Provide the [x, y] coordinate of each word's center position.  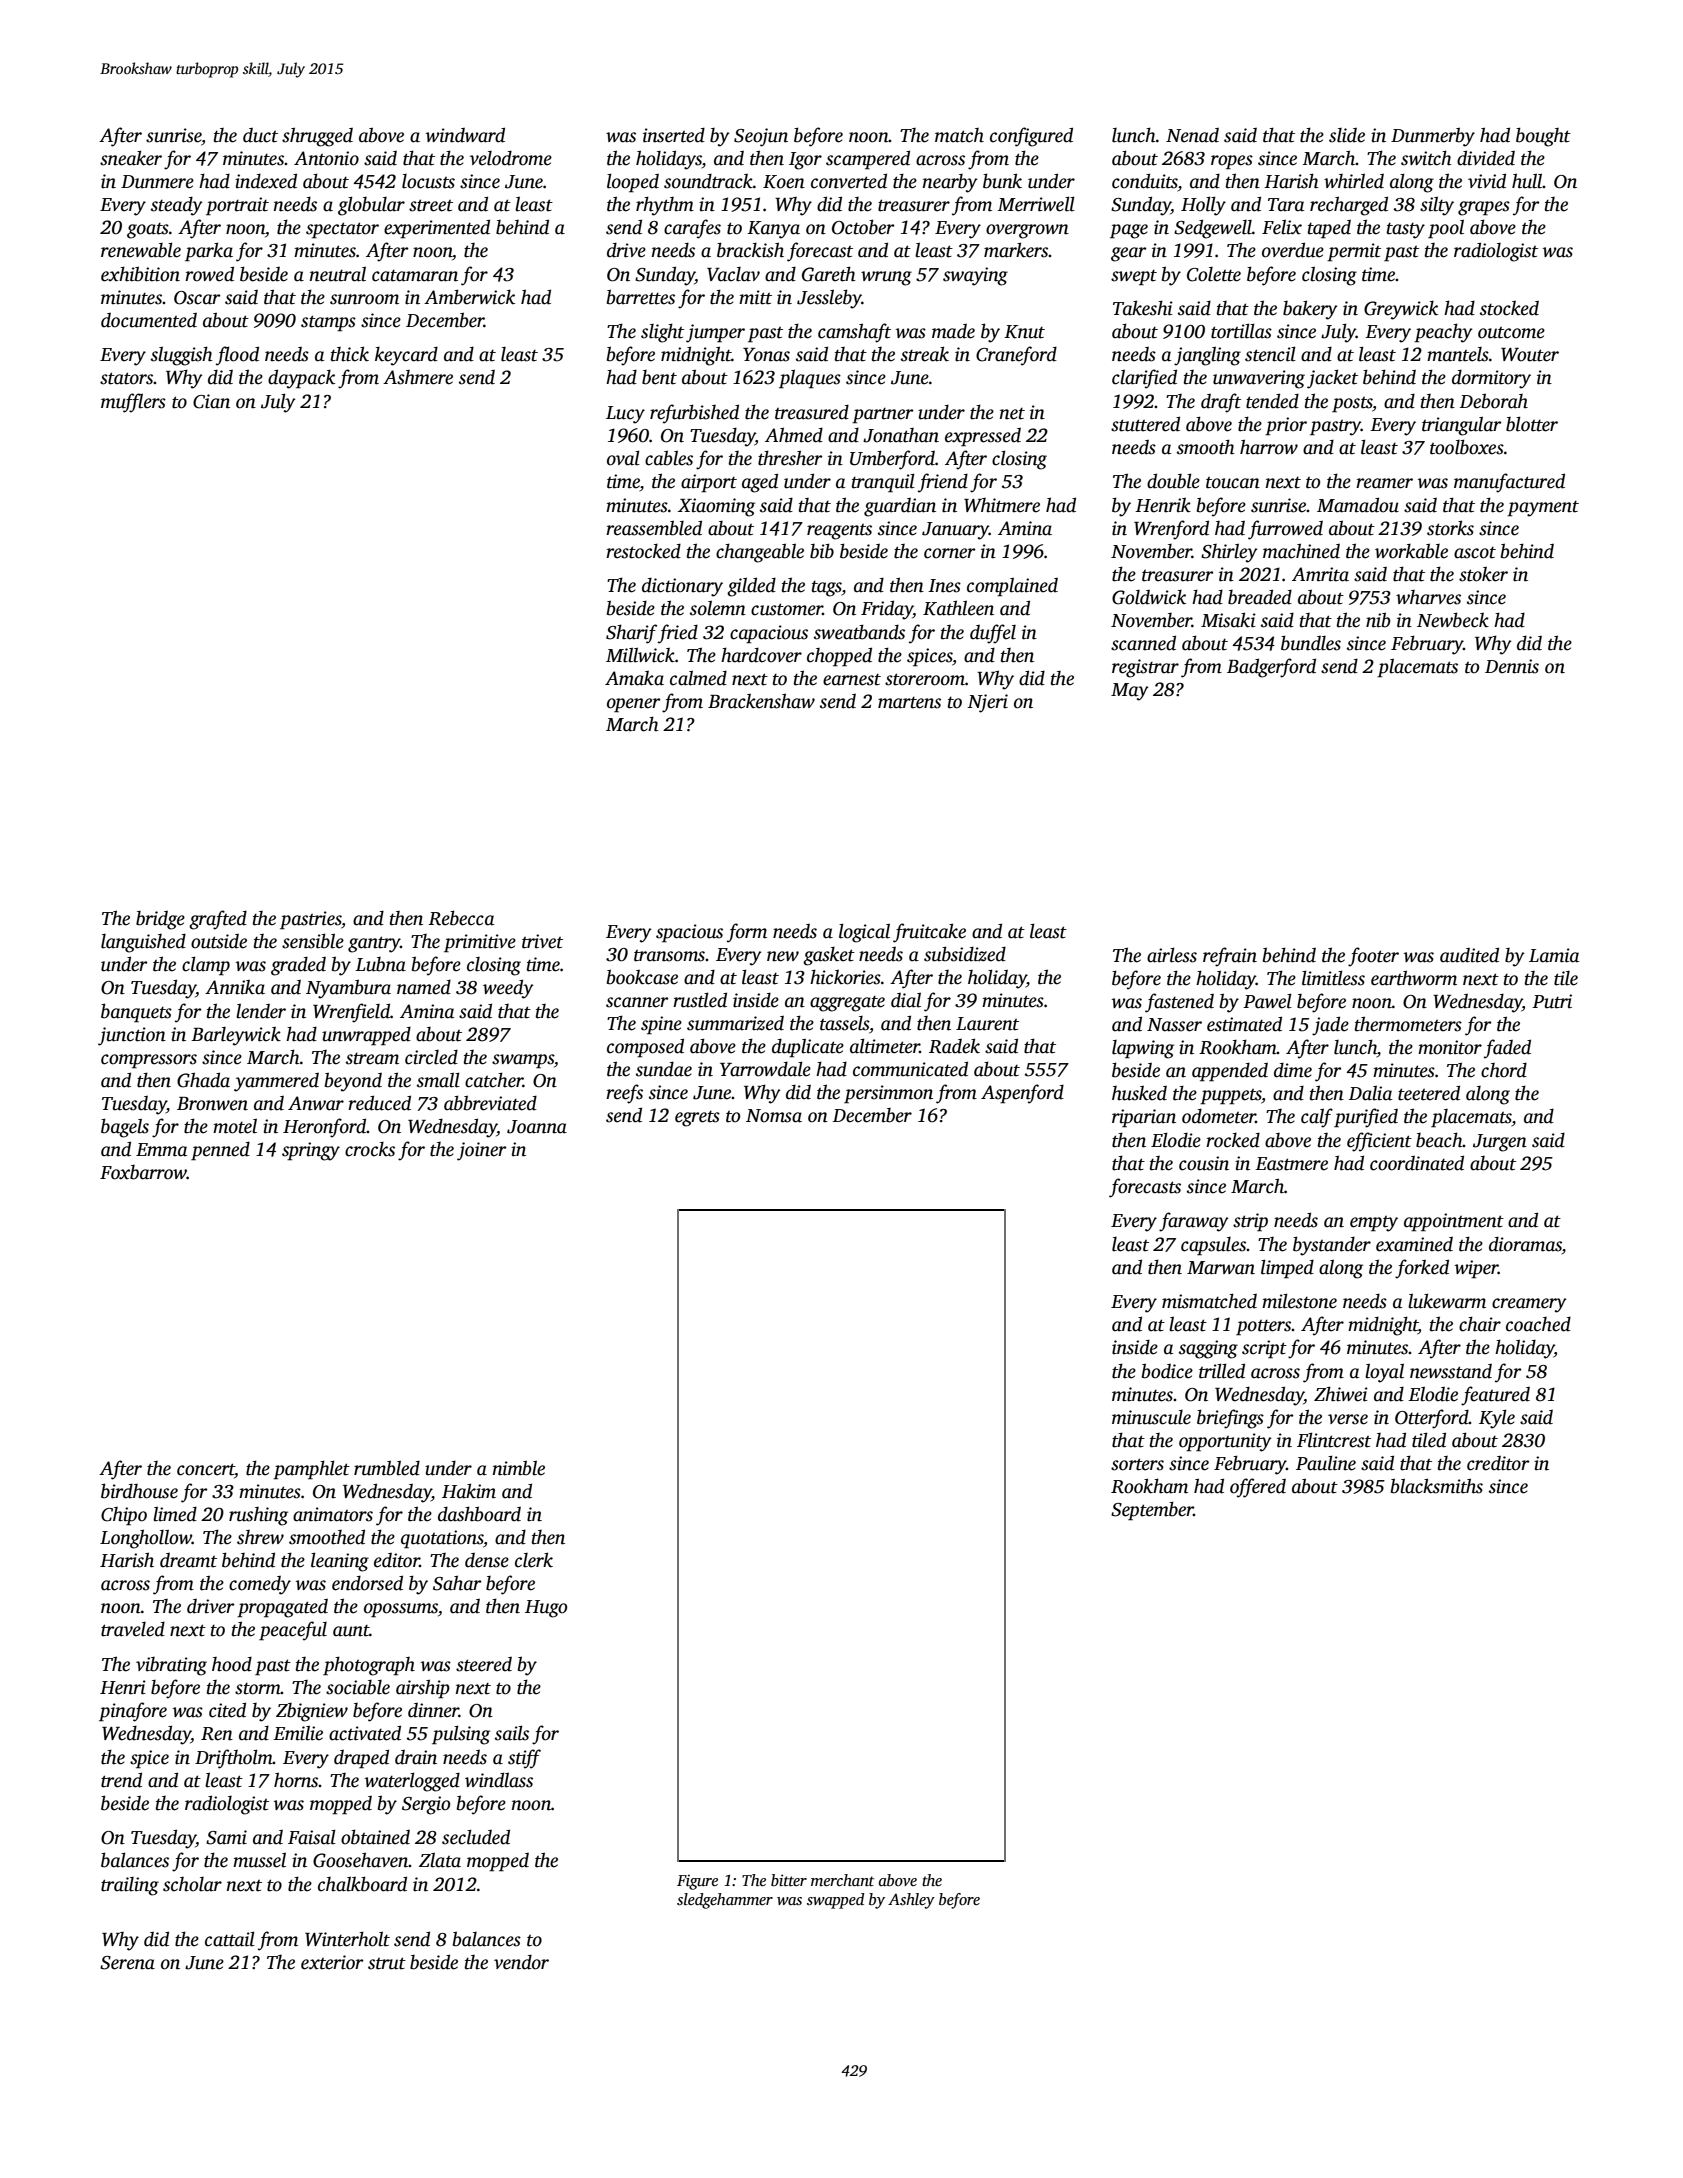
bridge [160, 920]
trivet [542, 941]
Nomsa [774, 1116]
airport [709, 483]
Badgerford [1271, 668]
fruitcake [929, 933]
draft [1221, 403]
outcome [1511, 333]
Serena [127, 1963]
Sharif [631, 634]
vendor [521, 1962]
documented [149, 320]
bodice [1167, 1371]
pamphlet [311, 1470]
